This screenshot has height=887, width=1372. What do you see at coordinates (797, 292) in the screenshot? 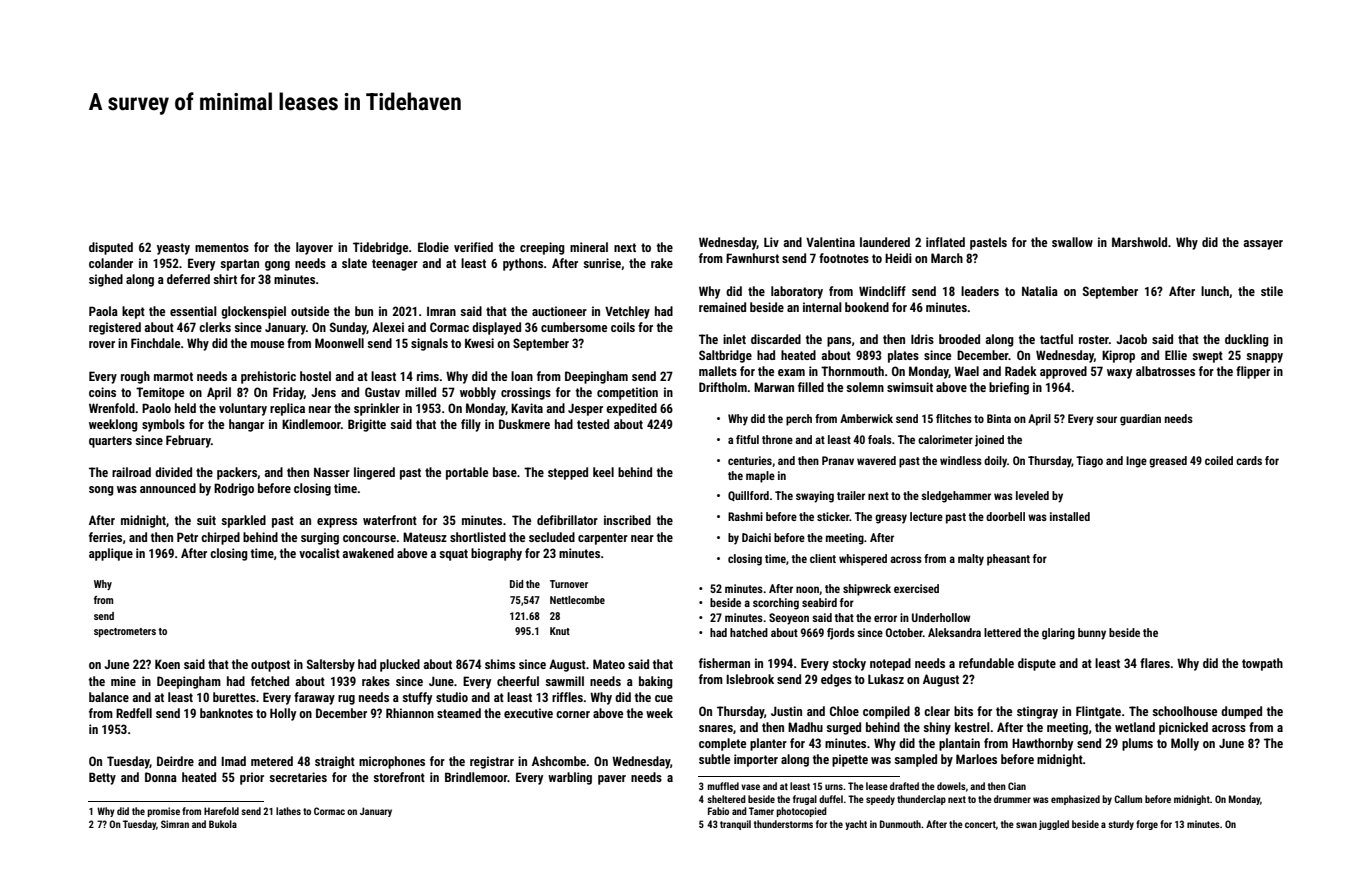
I see `laboratory` at bounding box center [797, 292].
